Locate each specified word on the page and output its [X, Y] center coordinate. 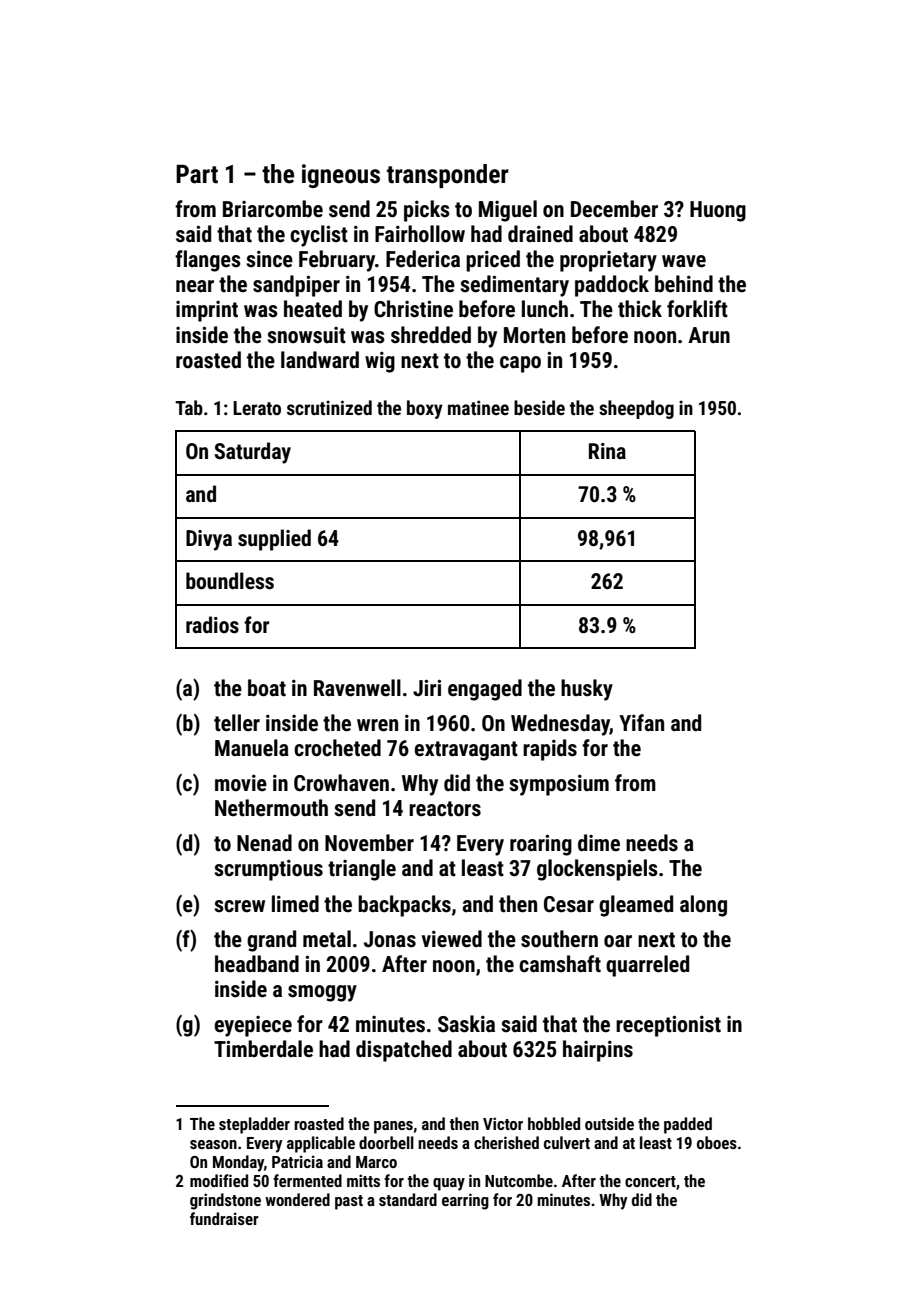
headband [257, 964]
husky [587, 690]
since [269, 259]
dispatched [404, 1051]
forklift [697, 309]
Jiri [427, 687]
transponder [448, 176]
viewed [452, 939]
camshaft [560, 964]
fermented [307, 1180]
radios [212, 625]
